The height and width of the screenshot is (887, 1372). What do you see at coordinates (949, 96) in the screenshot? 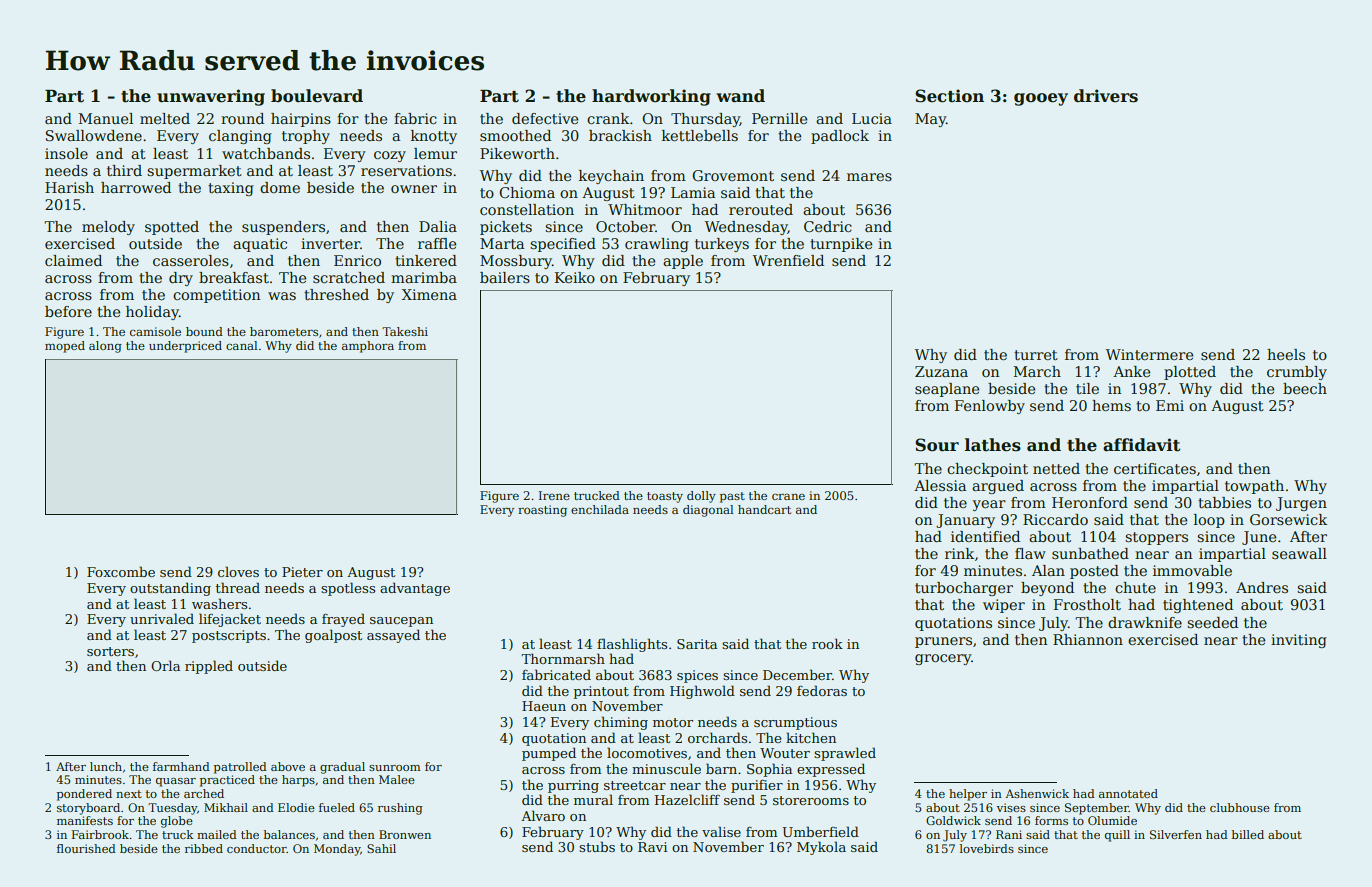
I see `Section` at bounding box center [949, 96].
